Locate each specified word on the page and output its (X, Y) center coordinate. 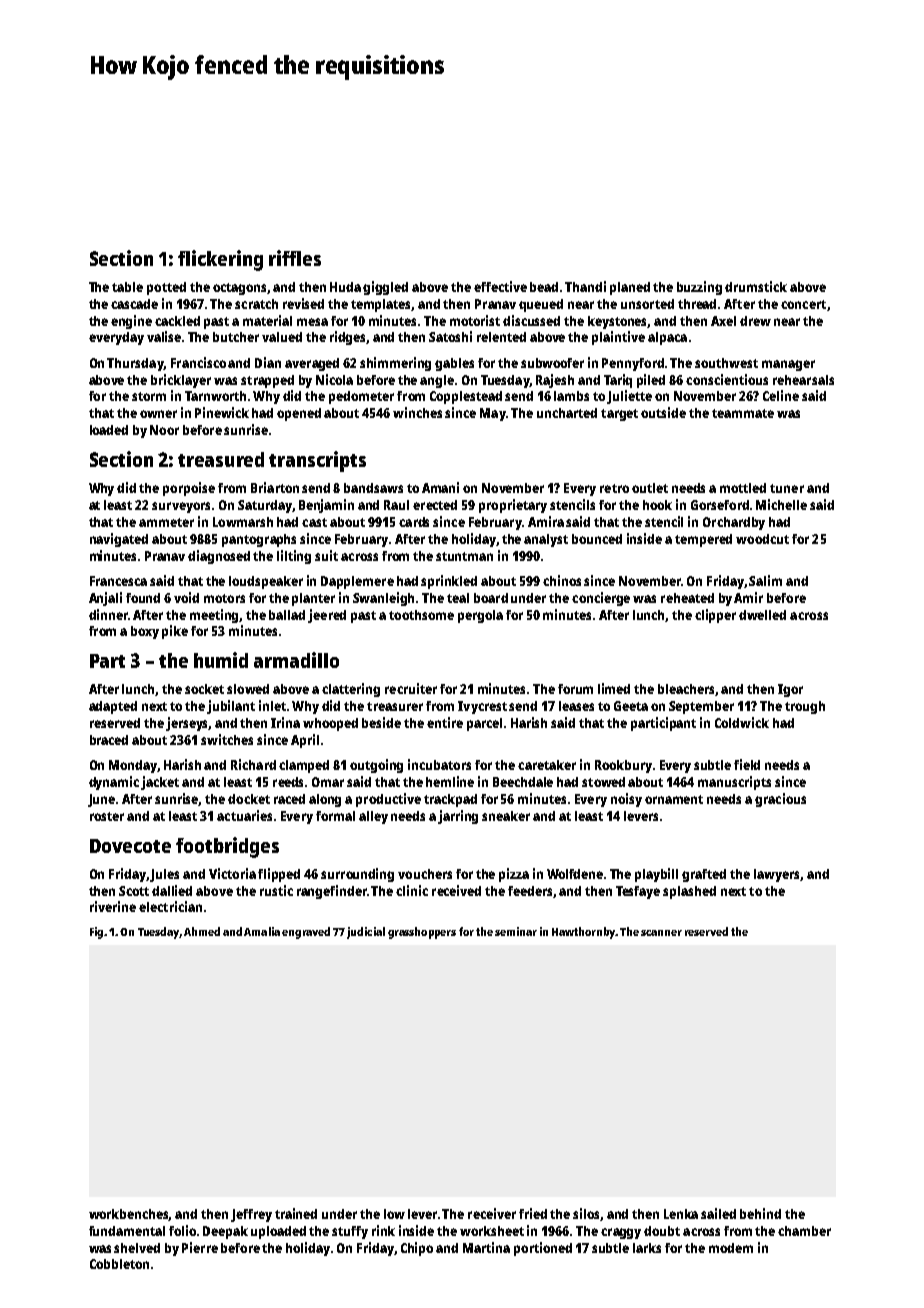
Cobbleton (119, 1264)
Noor (164, 430)
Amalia (262, 931)
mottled (743, 488)
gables (454, 364)
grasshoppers (422, 933)
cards (414, 522)
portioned (543, 1249)
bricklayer (181, 381)
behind (760, 1213)
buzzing (699, 288)
